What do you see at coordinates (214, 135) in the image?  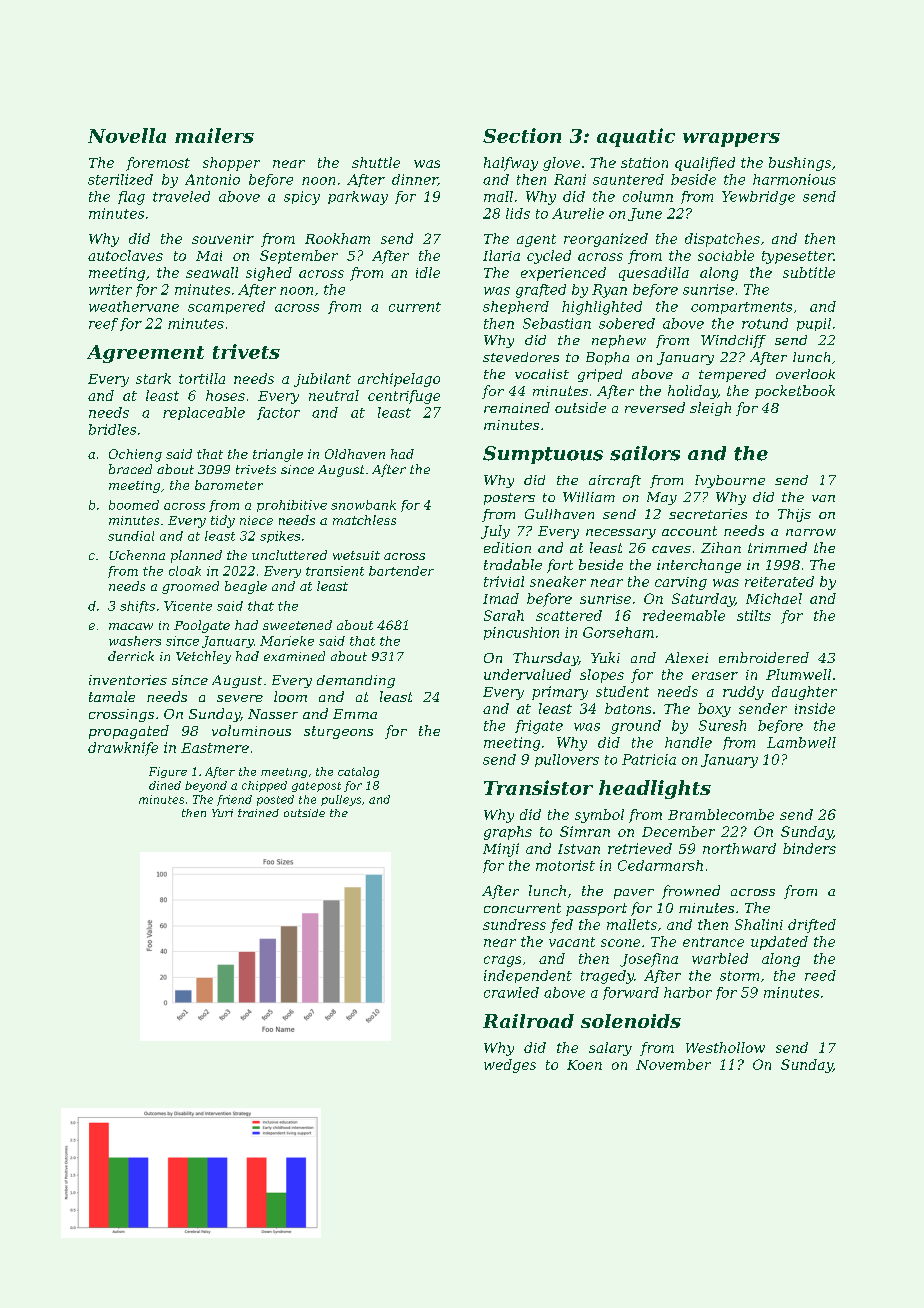 I see `mailers` at bounding box center [214, 135].
